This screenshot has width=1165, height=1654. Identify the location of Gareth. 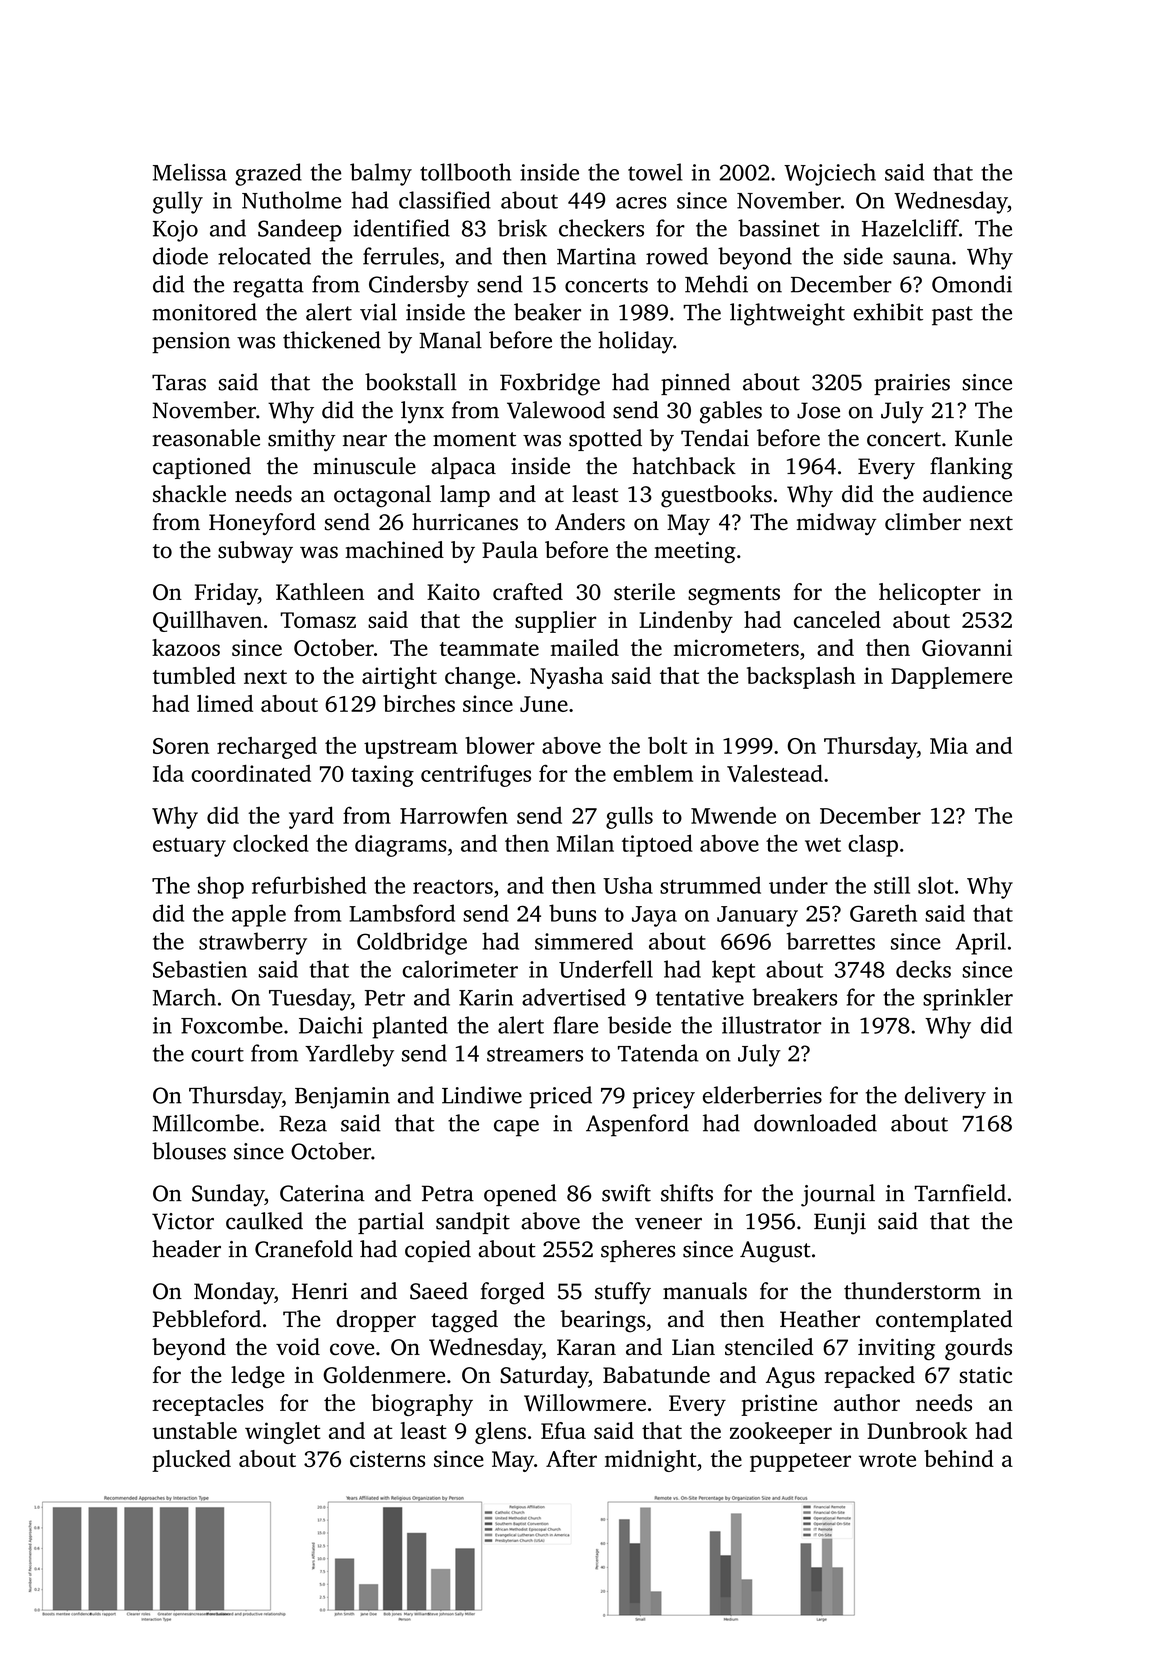
(883, 913).
